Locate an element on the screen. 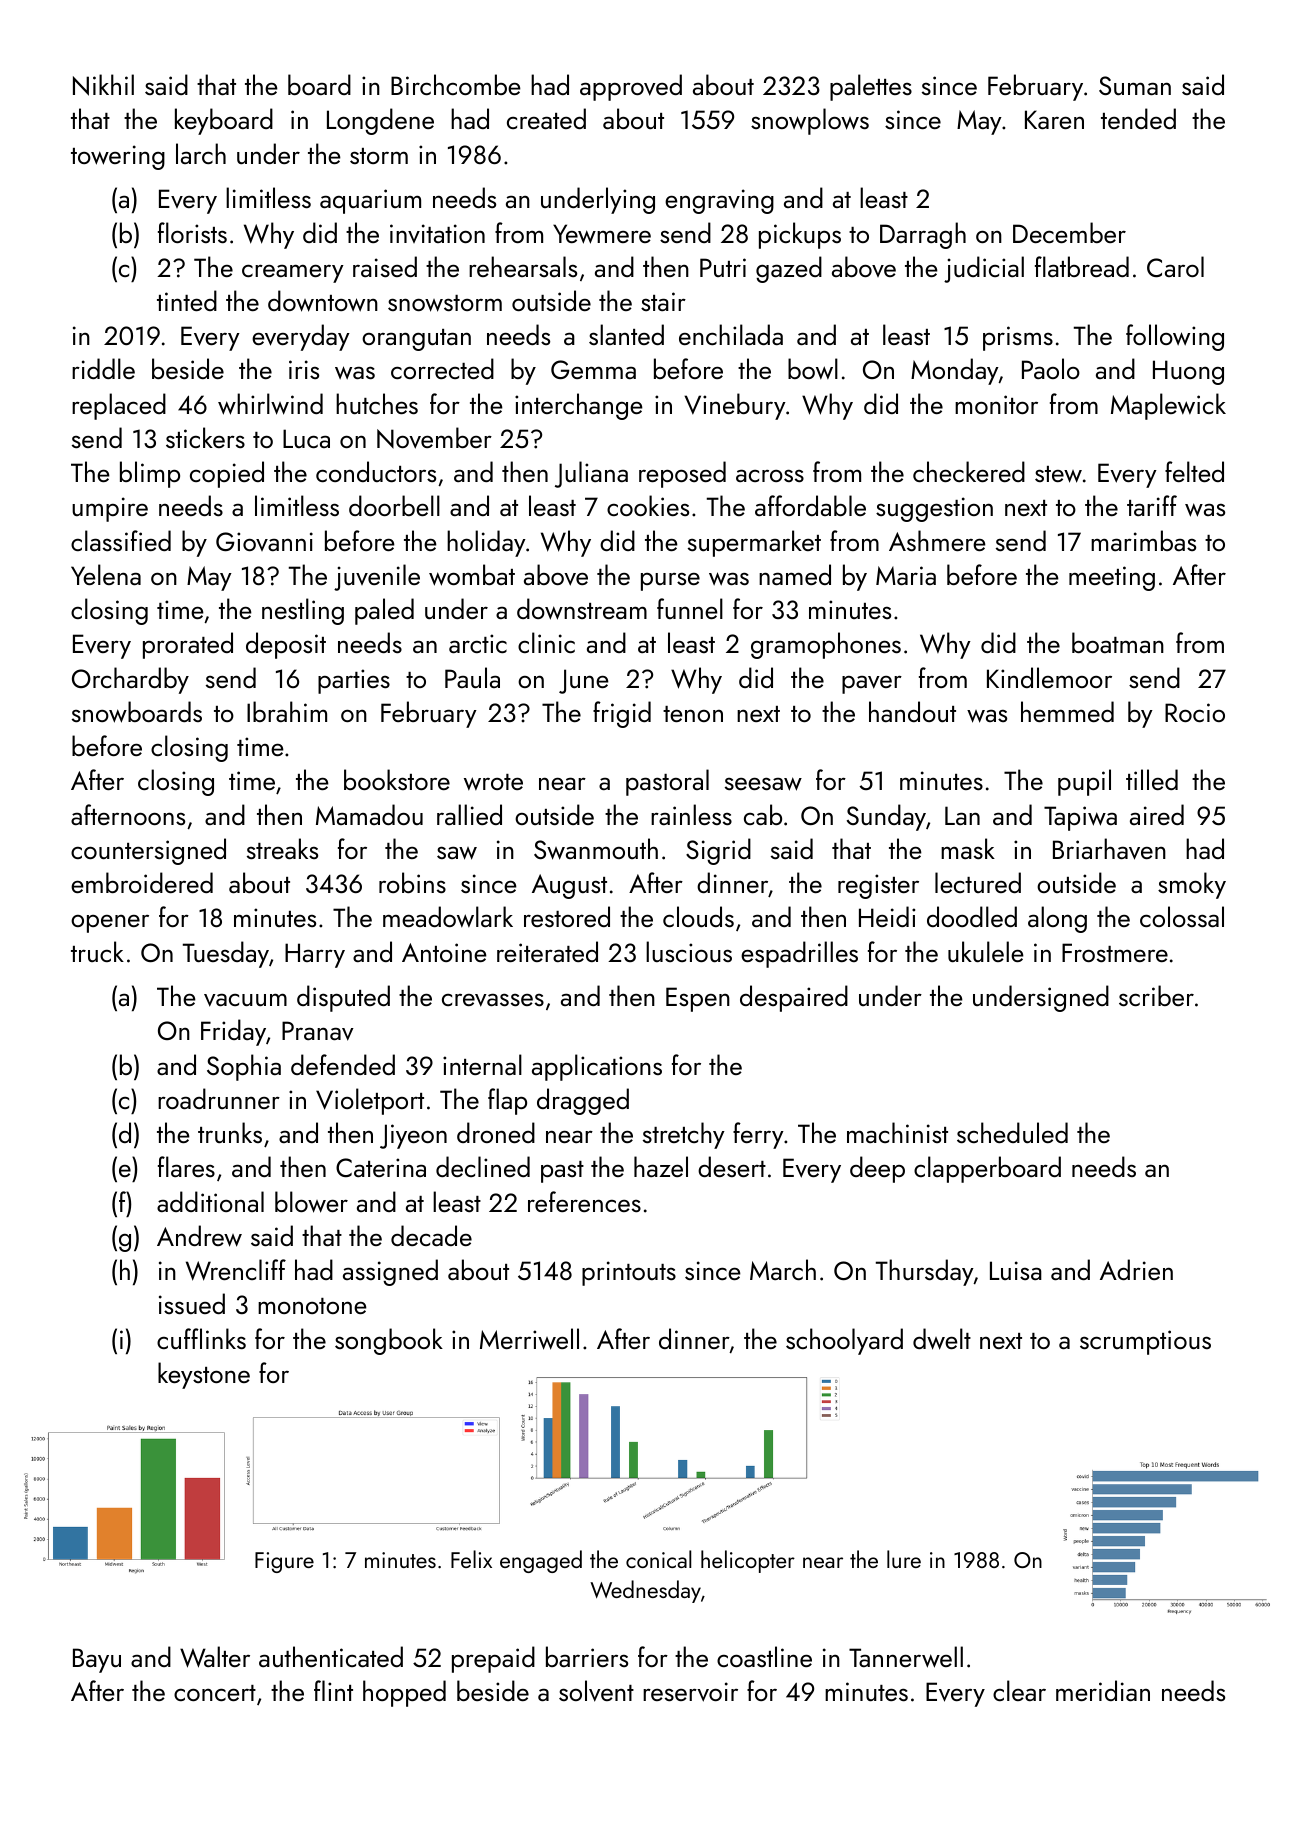 Image resolution: width=1297 pixels, height=1834 pixels. flatbread is located at coordinates (1082, 266).
